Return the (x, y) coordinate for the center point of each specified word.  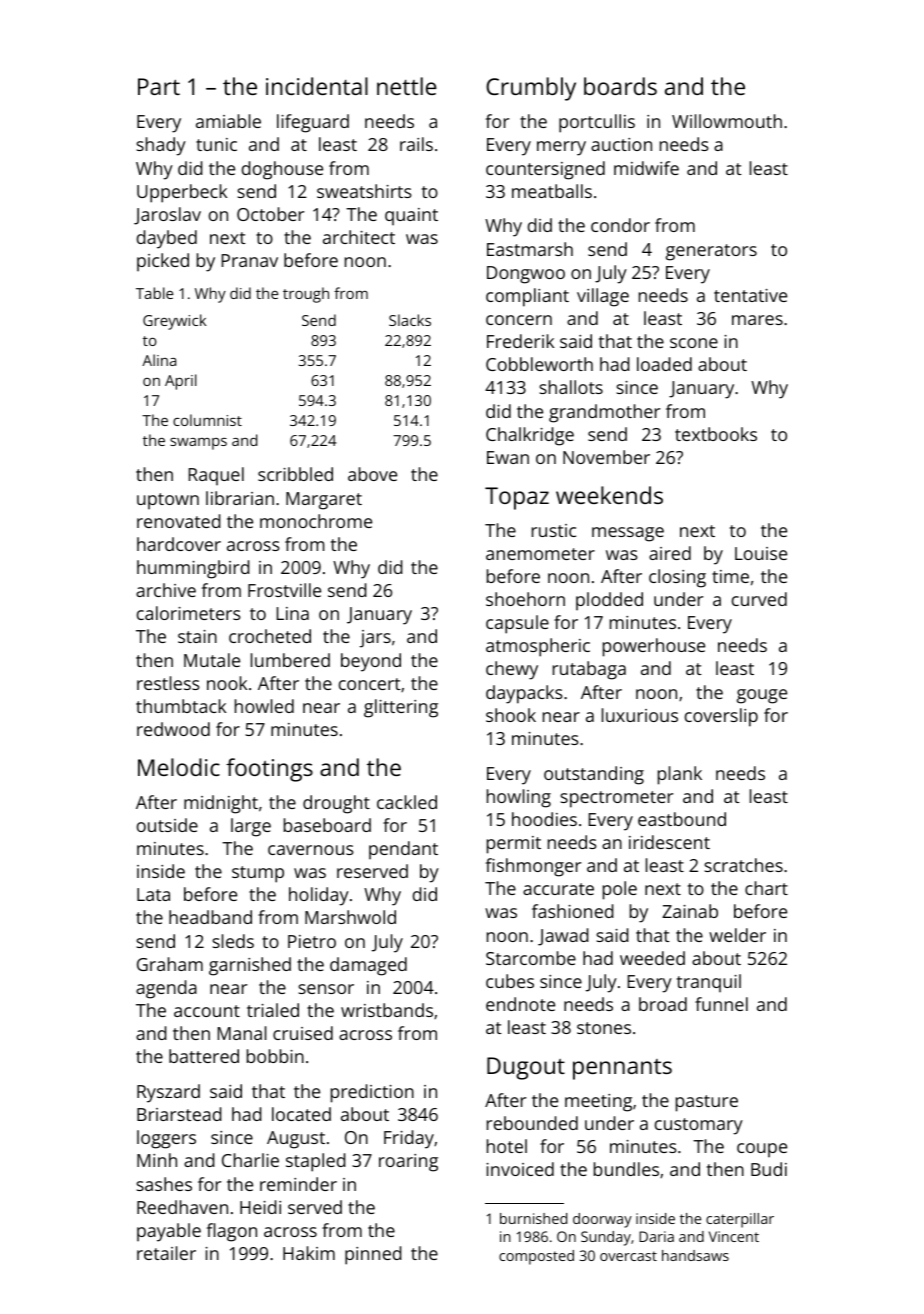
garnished (250, 966)
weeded (652, 958)
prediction (372, 1093)
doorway (602, 1220)
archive (166, 590)
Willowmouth (727, 121)
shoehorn (525, 599)
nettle (407, 86)
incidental (317, 86)
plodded (609, 601)
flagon (232, 1232)
